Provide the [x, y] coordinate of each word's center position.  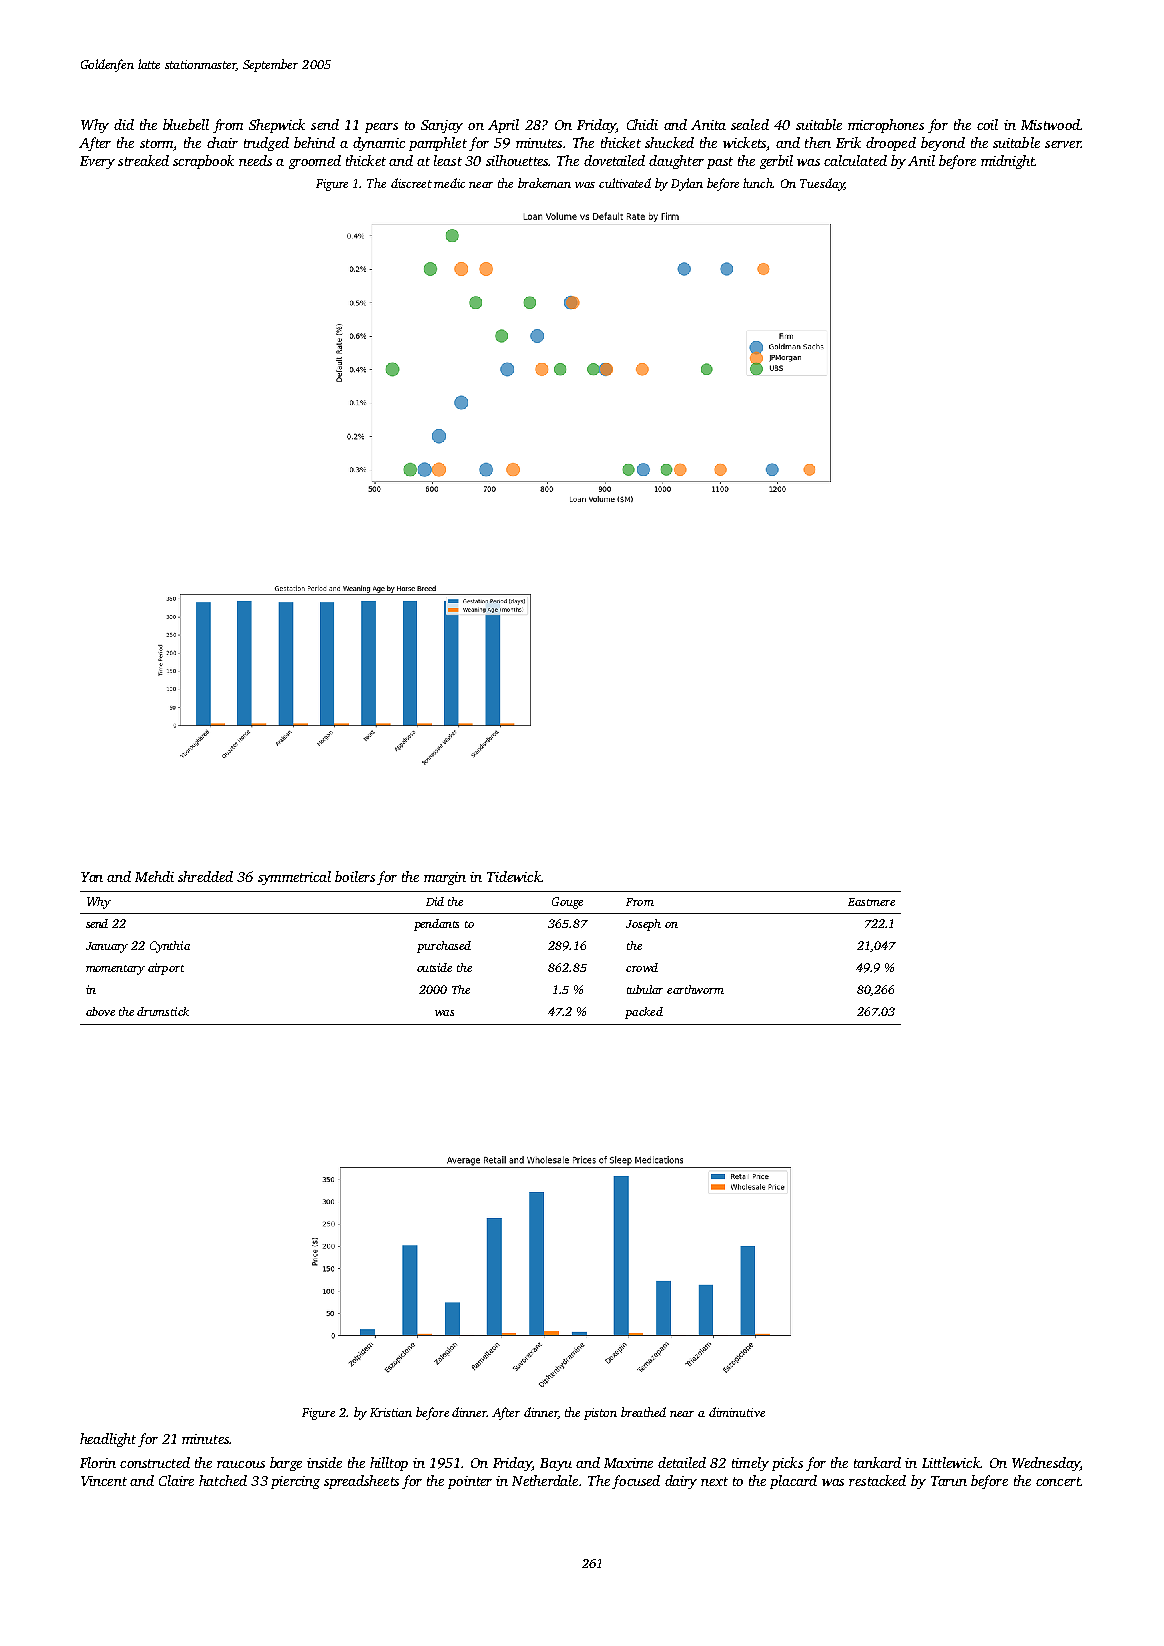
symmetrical [294, 878]
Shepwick [277, 126]
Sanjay [442, 126]
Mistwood [1050, 124]
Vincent [104, 1481]
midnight [1008, 162]
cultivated [625, 183]
